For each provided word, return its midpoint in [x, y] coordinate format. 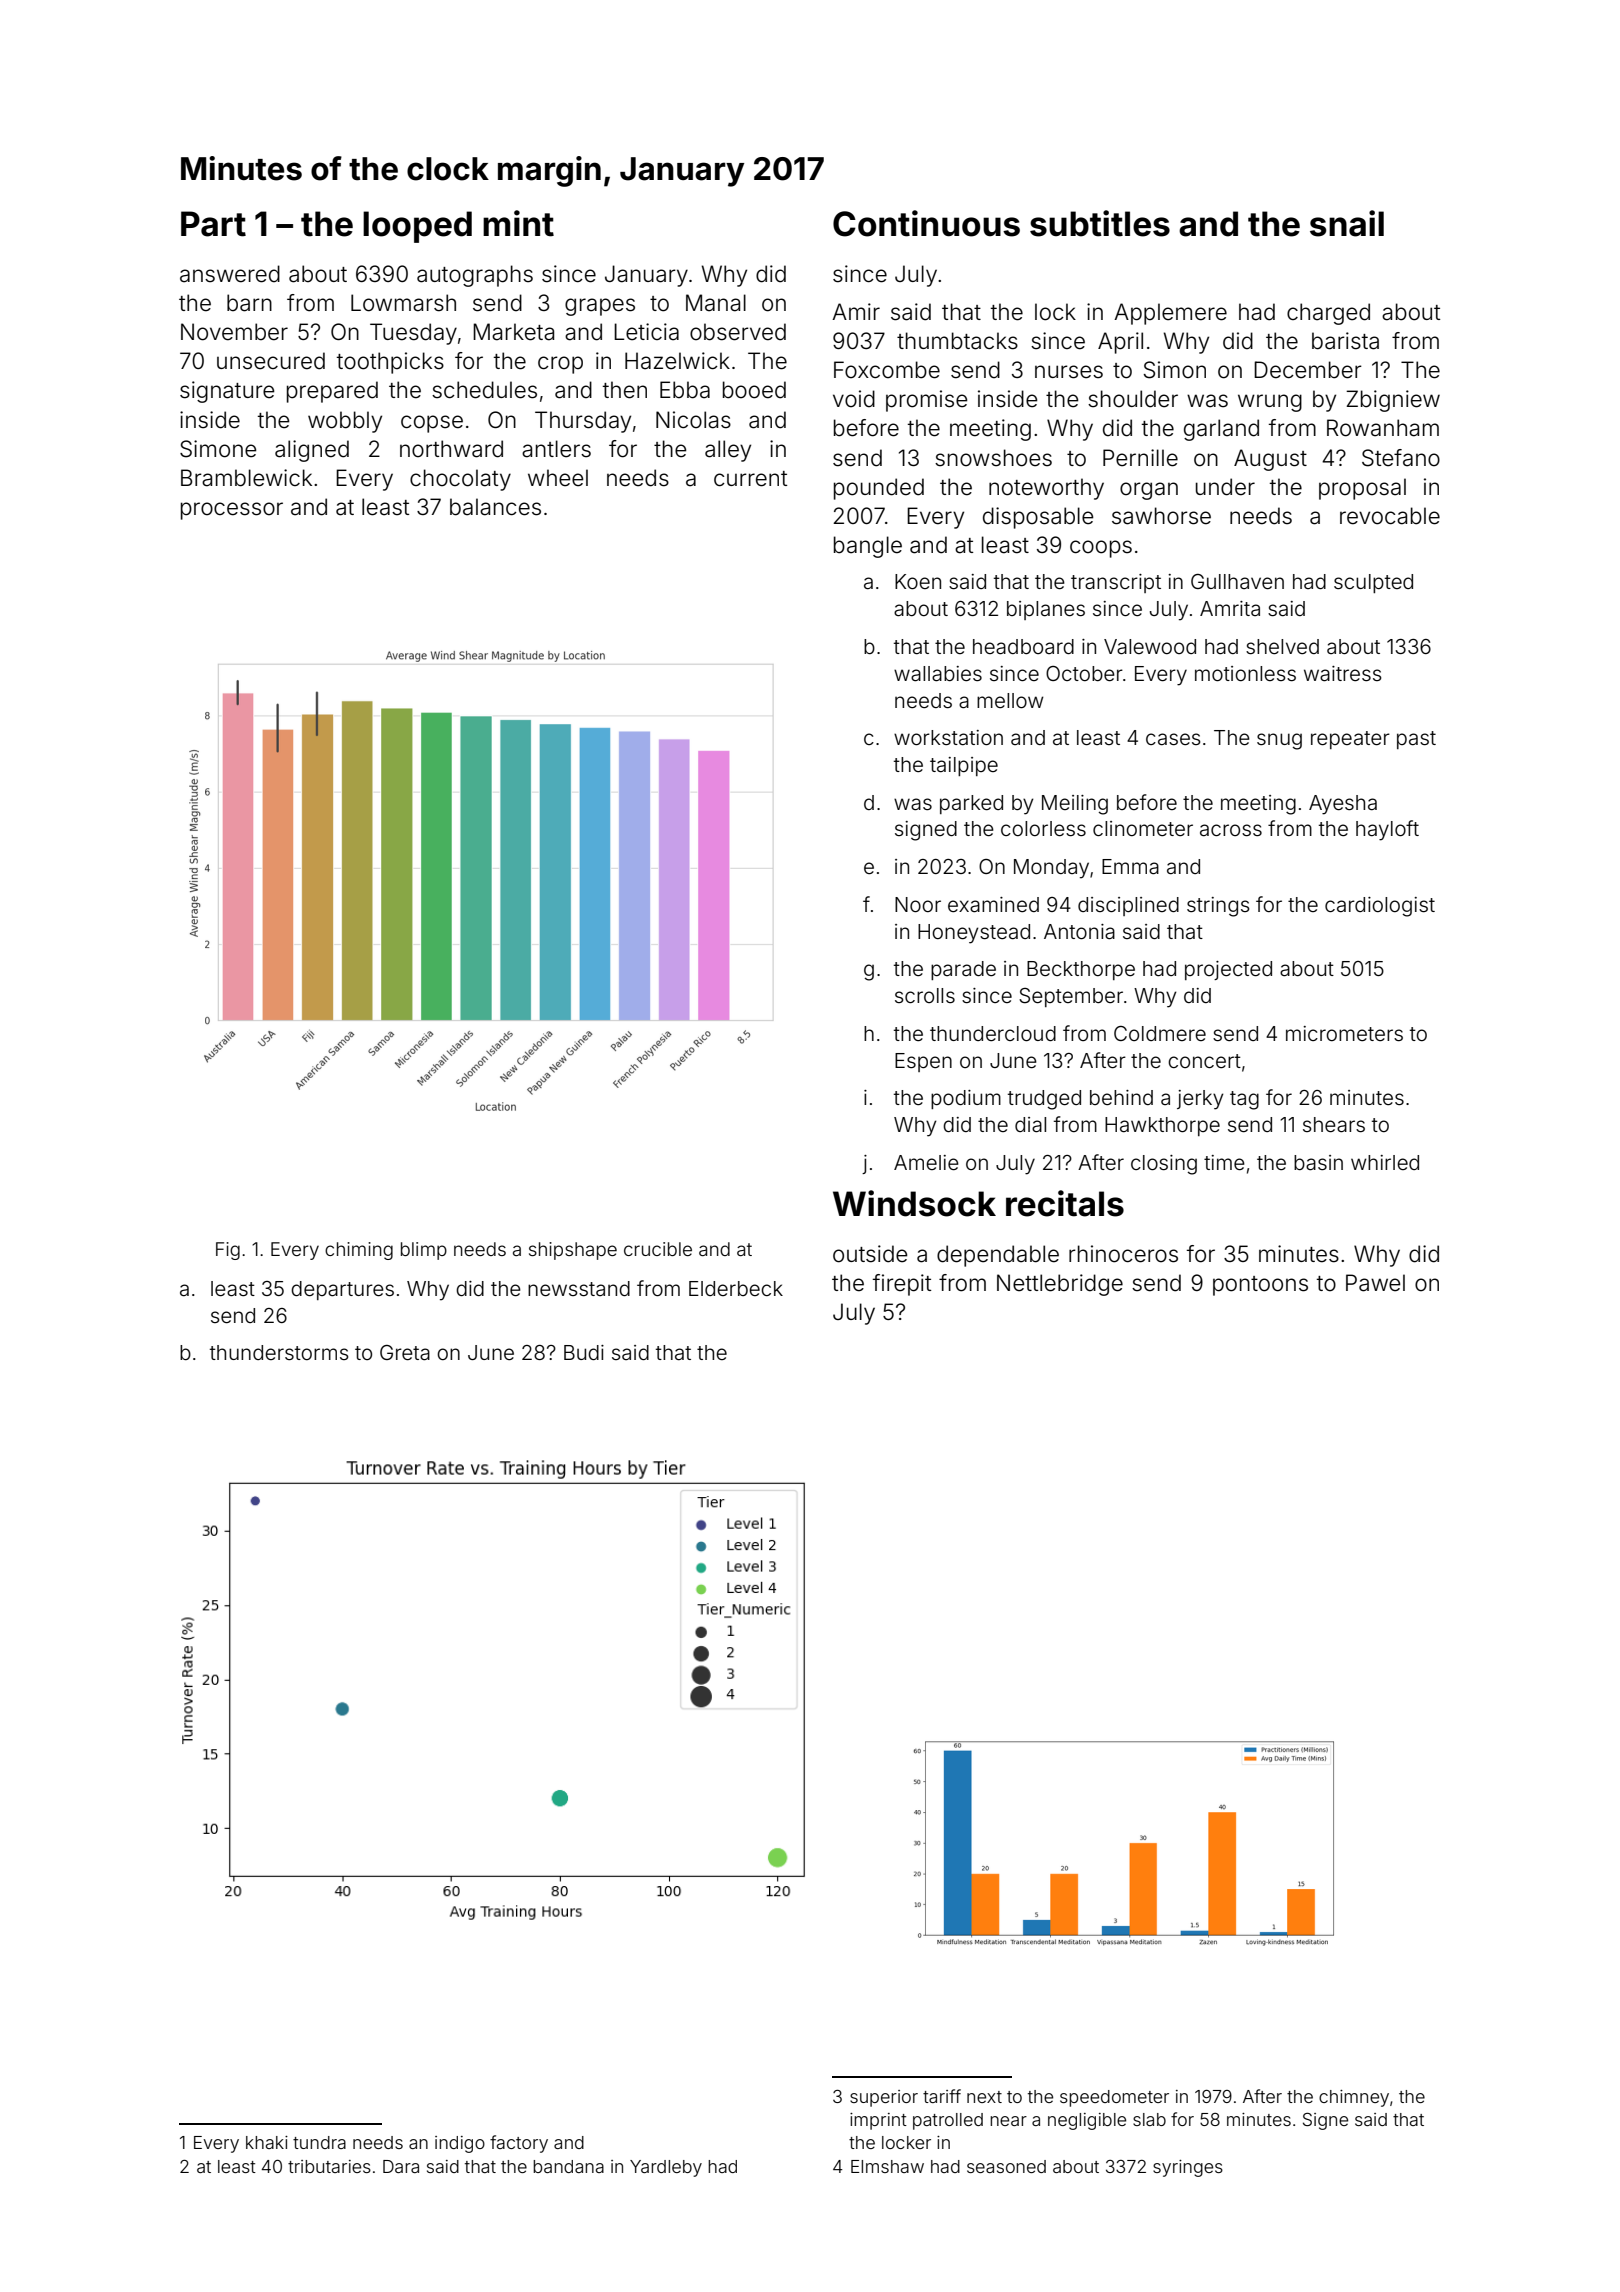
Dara [401, 2166]
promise [927, 401]
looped [417, 227]
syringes [1188, 2168]
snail [1347, 223]
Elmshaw [887, 2166]
